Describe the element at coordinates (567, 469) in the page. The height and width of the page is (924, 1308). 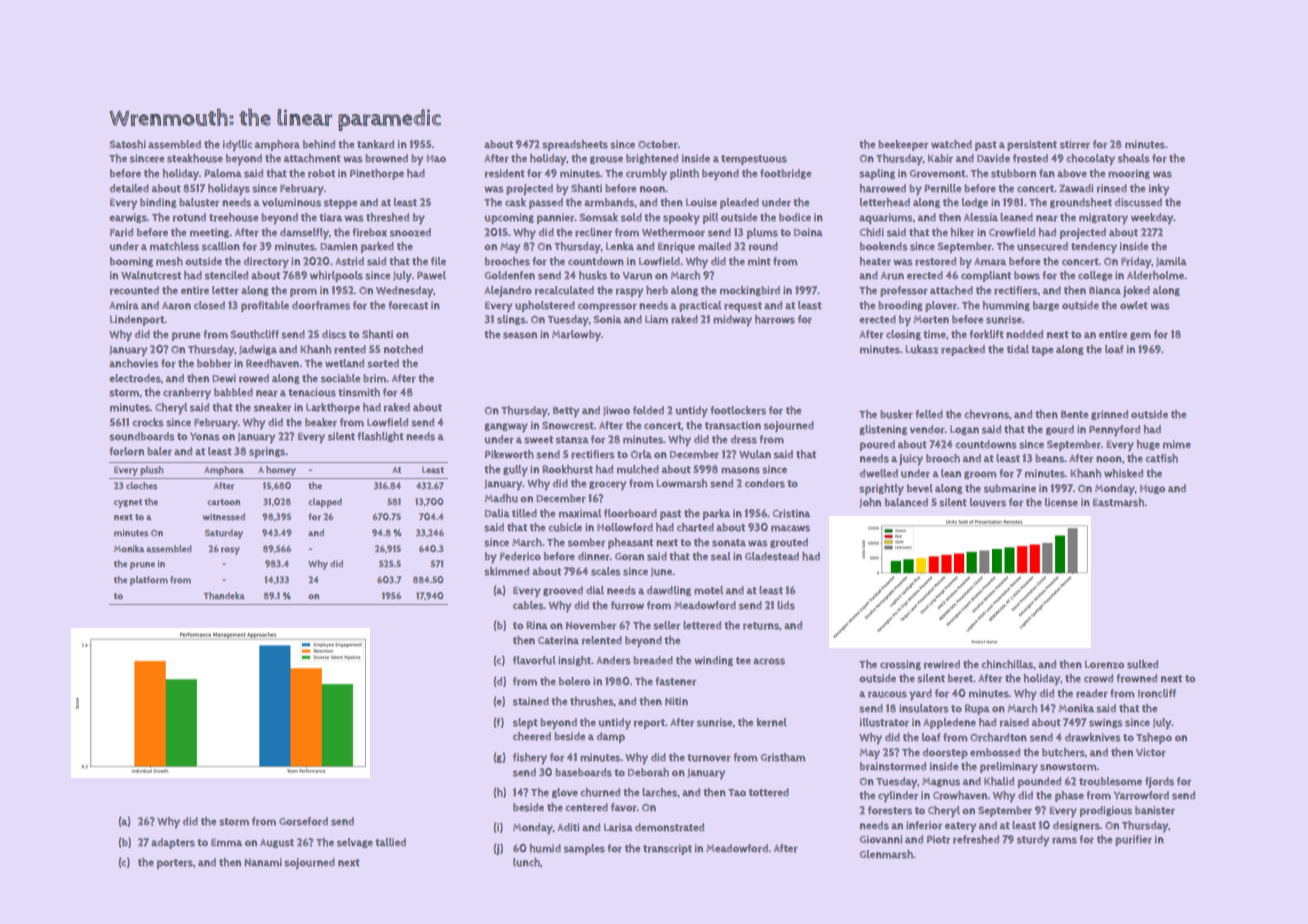
I see `Rookhurst` at that location.
